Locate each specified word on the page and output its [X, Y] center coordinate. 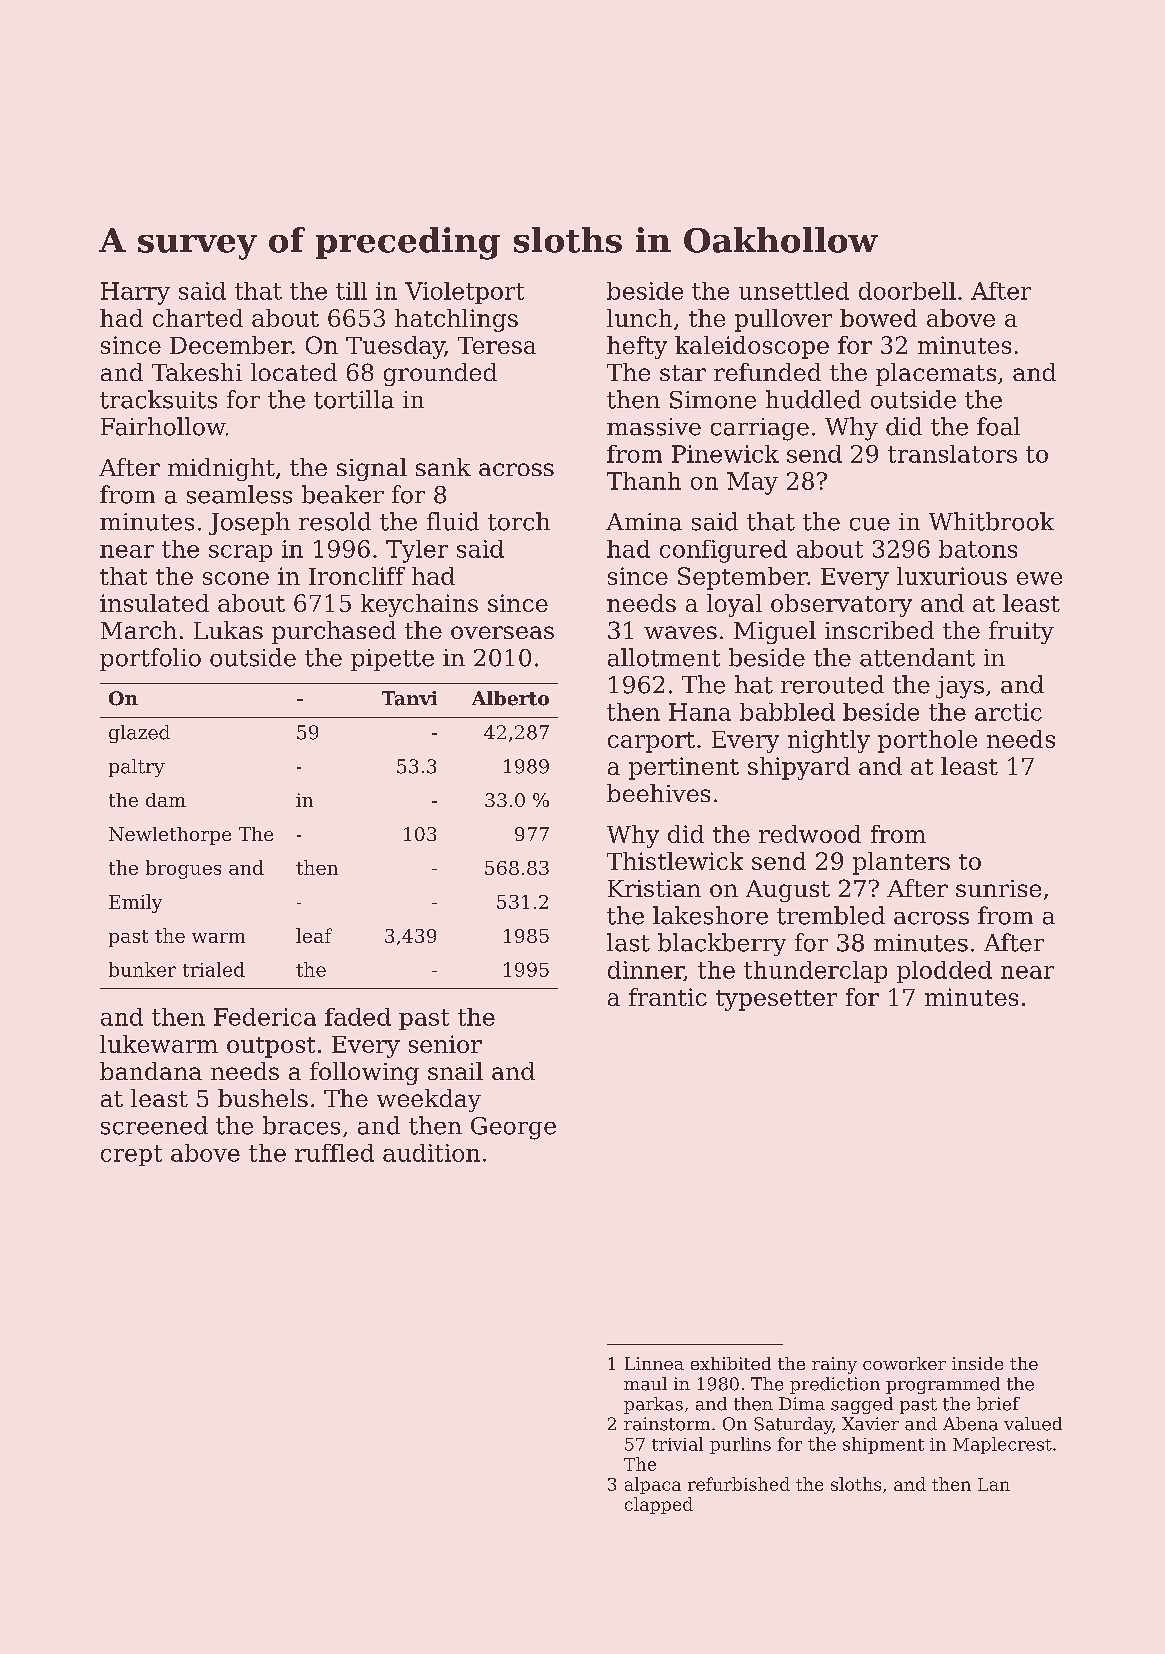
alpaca [653, 1485]
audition [431, 1153]
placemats [936, 374]
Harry [135, 293]
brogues [183, 869]
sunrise [998, 888]
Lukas [228, 630]
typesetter [776, 1000]
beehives [658, 793]
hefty [637, 347]
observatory [841, 605]
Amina [644, 522]
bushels [263, 1098]
